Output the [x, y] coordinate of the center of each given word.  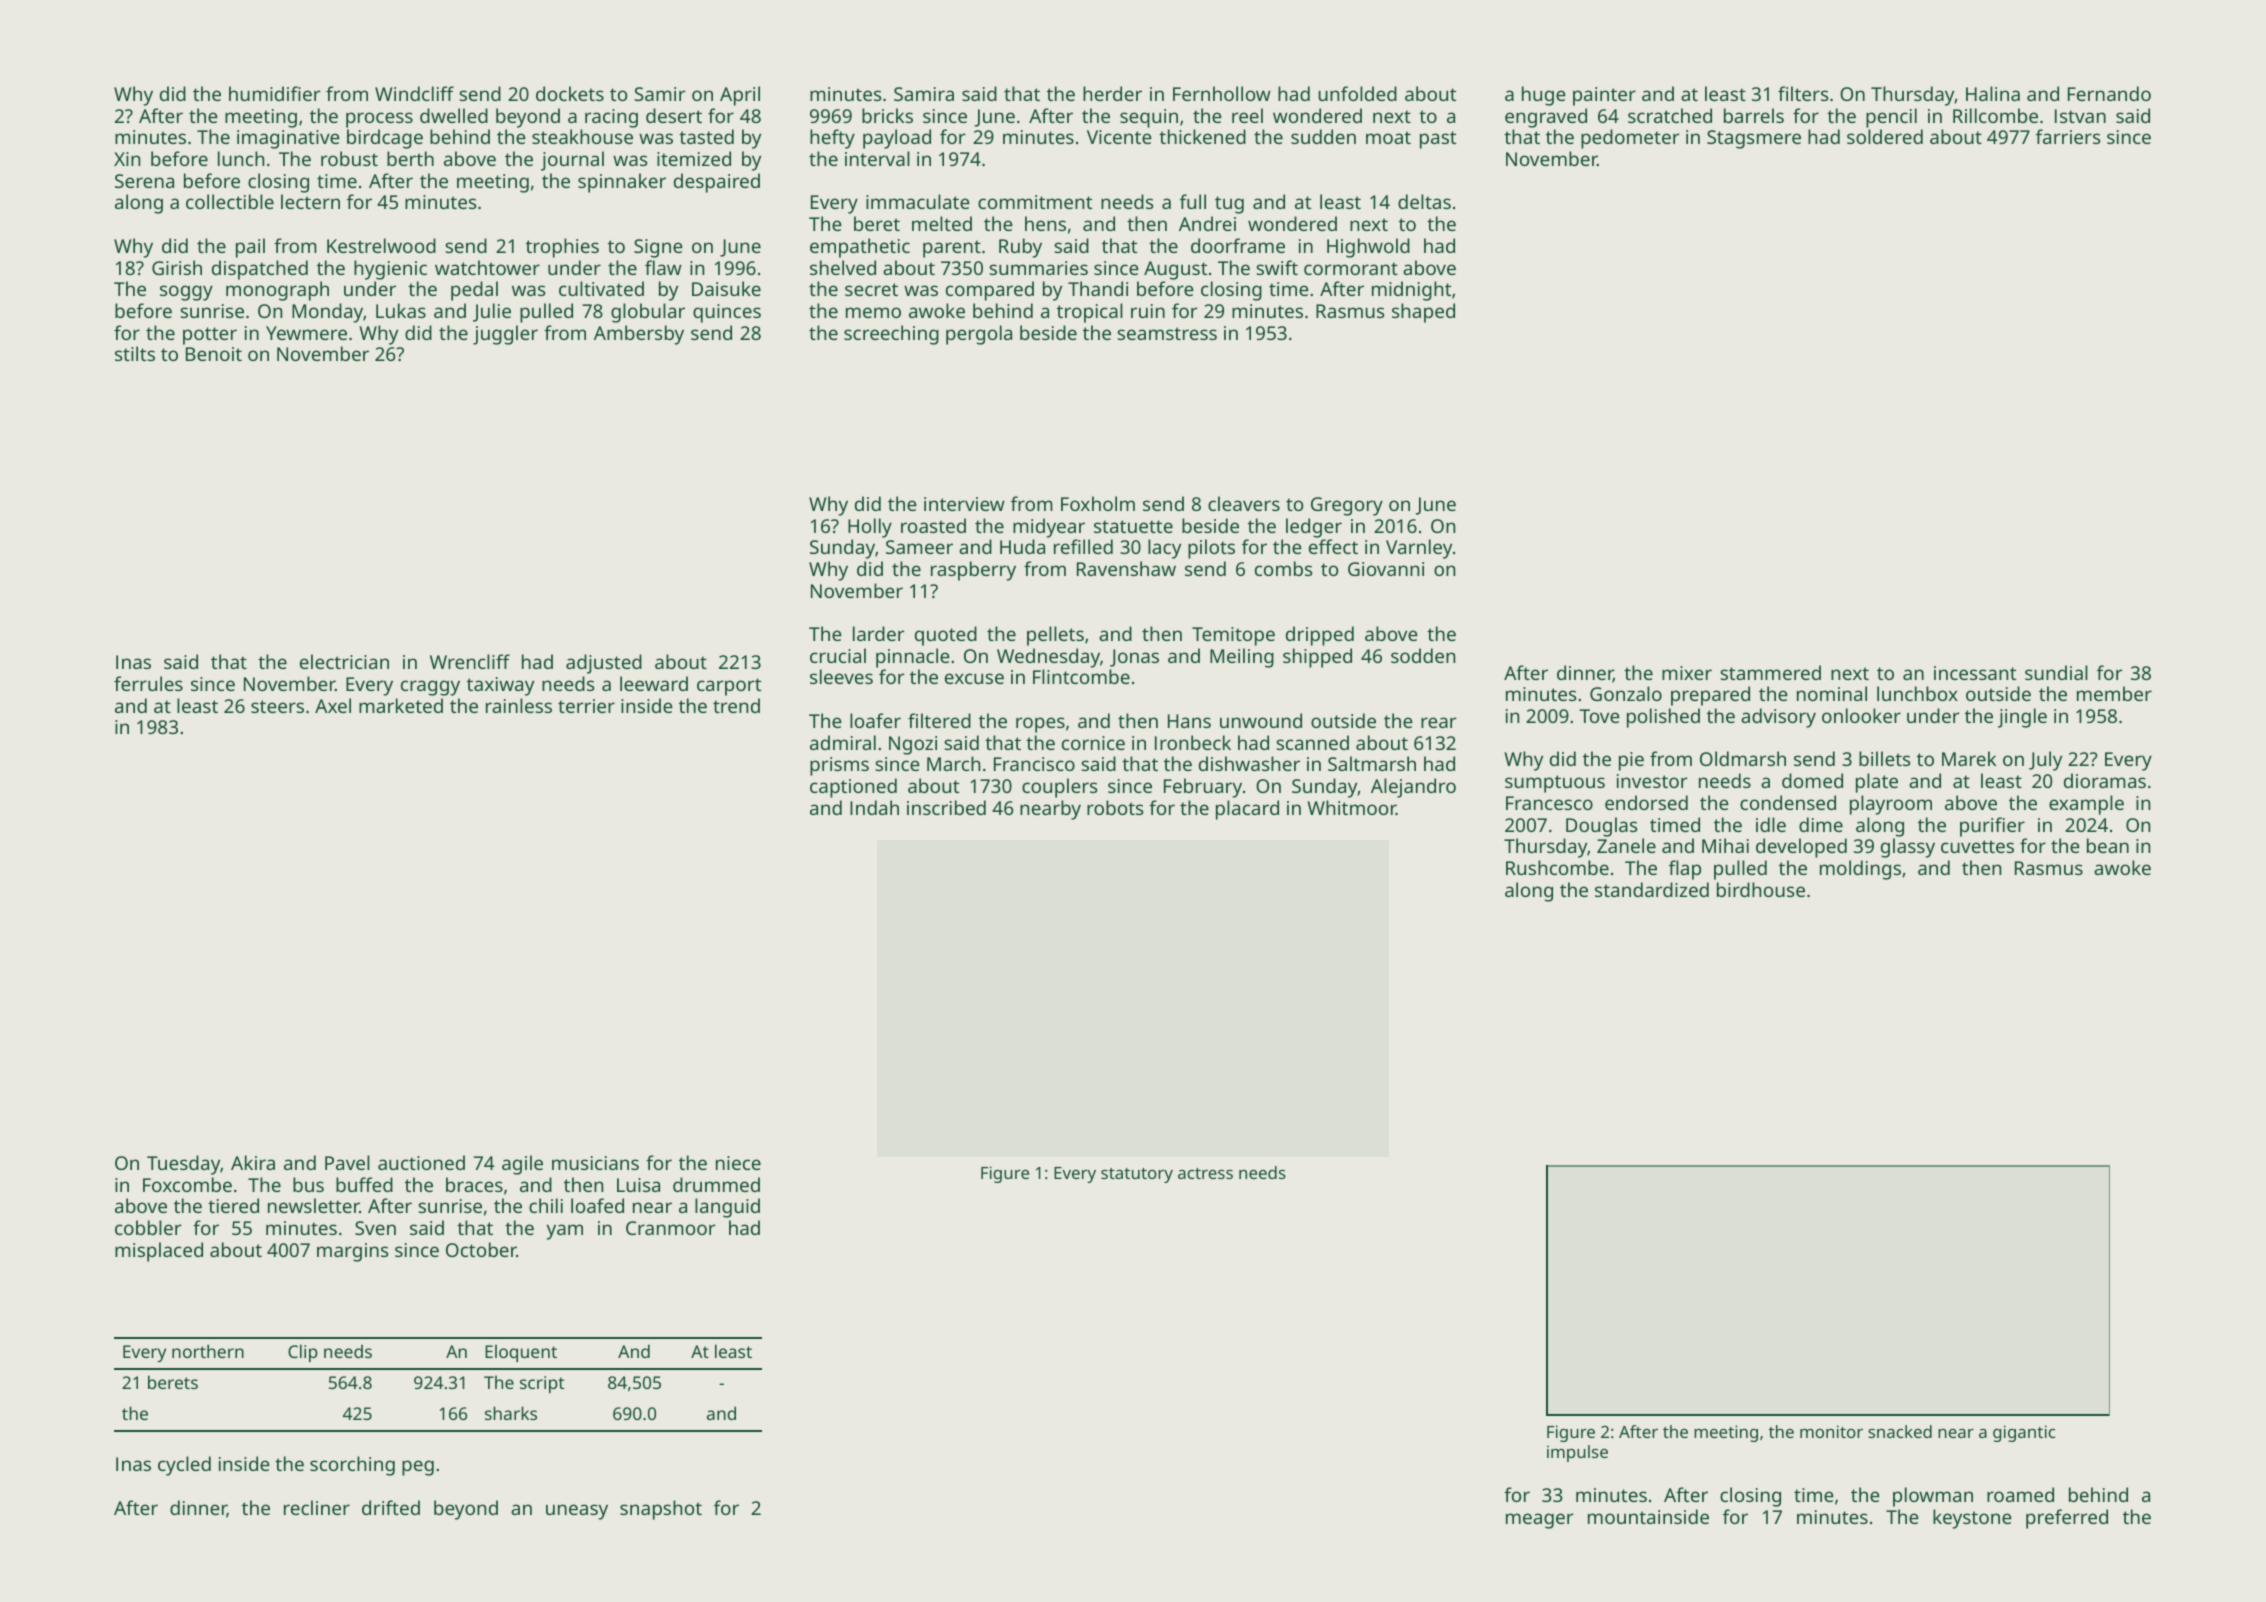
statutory [1137, 1175]
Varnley [1419, 549]
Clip [303, 1353]
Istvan [2080, 116]
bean [2108, 845]
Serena [144, 181]
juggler [505, 335]
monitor [1831, 1431]
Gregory [1347, 506]
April [740, 96]
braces [474, 1184]
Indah [874, 807]
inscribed [946, 807]
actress [1205, 1173]
